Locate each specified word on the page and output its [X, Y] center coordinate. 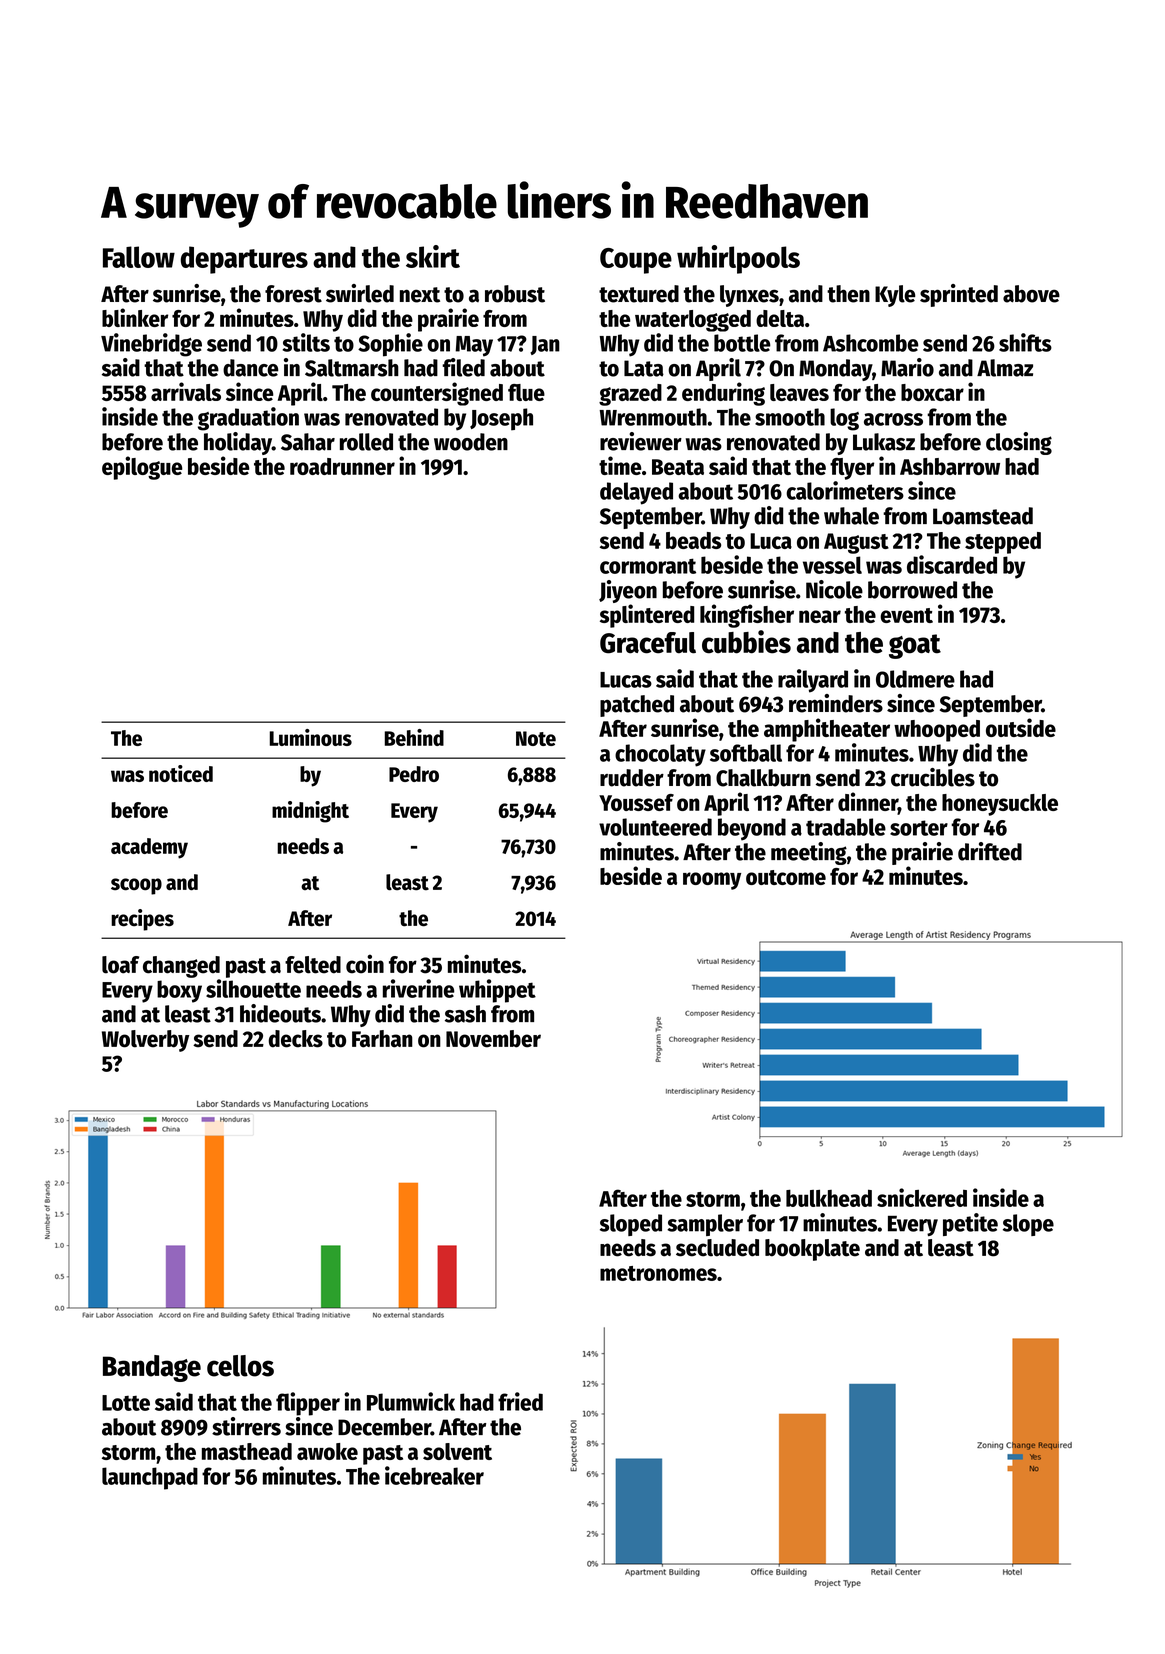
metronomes [658, 1273]
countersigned [437, 394]
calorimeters [845, 490]
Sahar [308, 442]
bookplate [812, 1250]
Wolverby [145, 1041]
